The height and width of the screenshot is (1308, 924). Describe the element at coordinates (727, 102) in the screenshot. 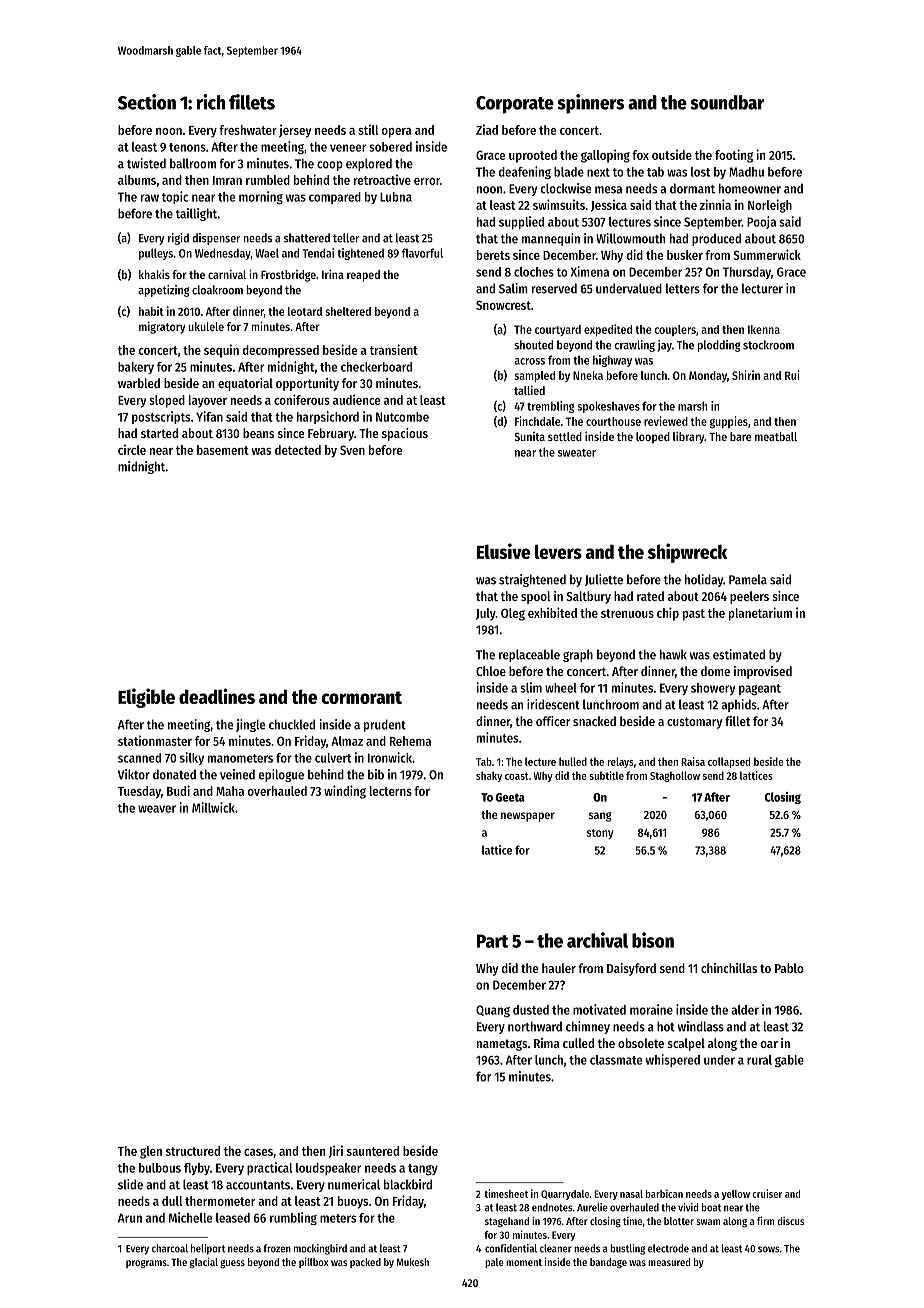

I see `soundbar` at that location.
